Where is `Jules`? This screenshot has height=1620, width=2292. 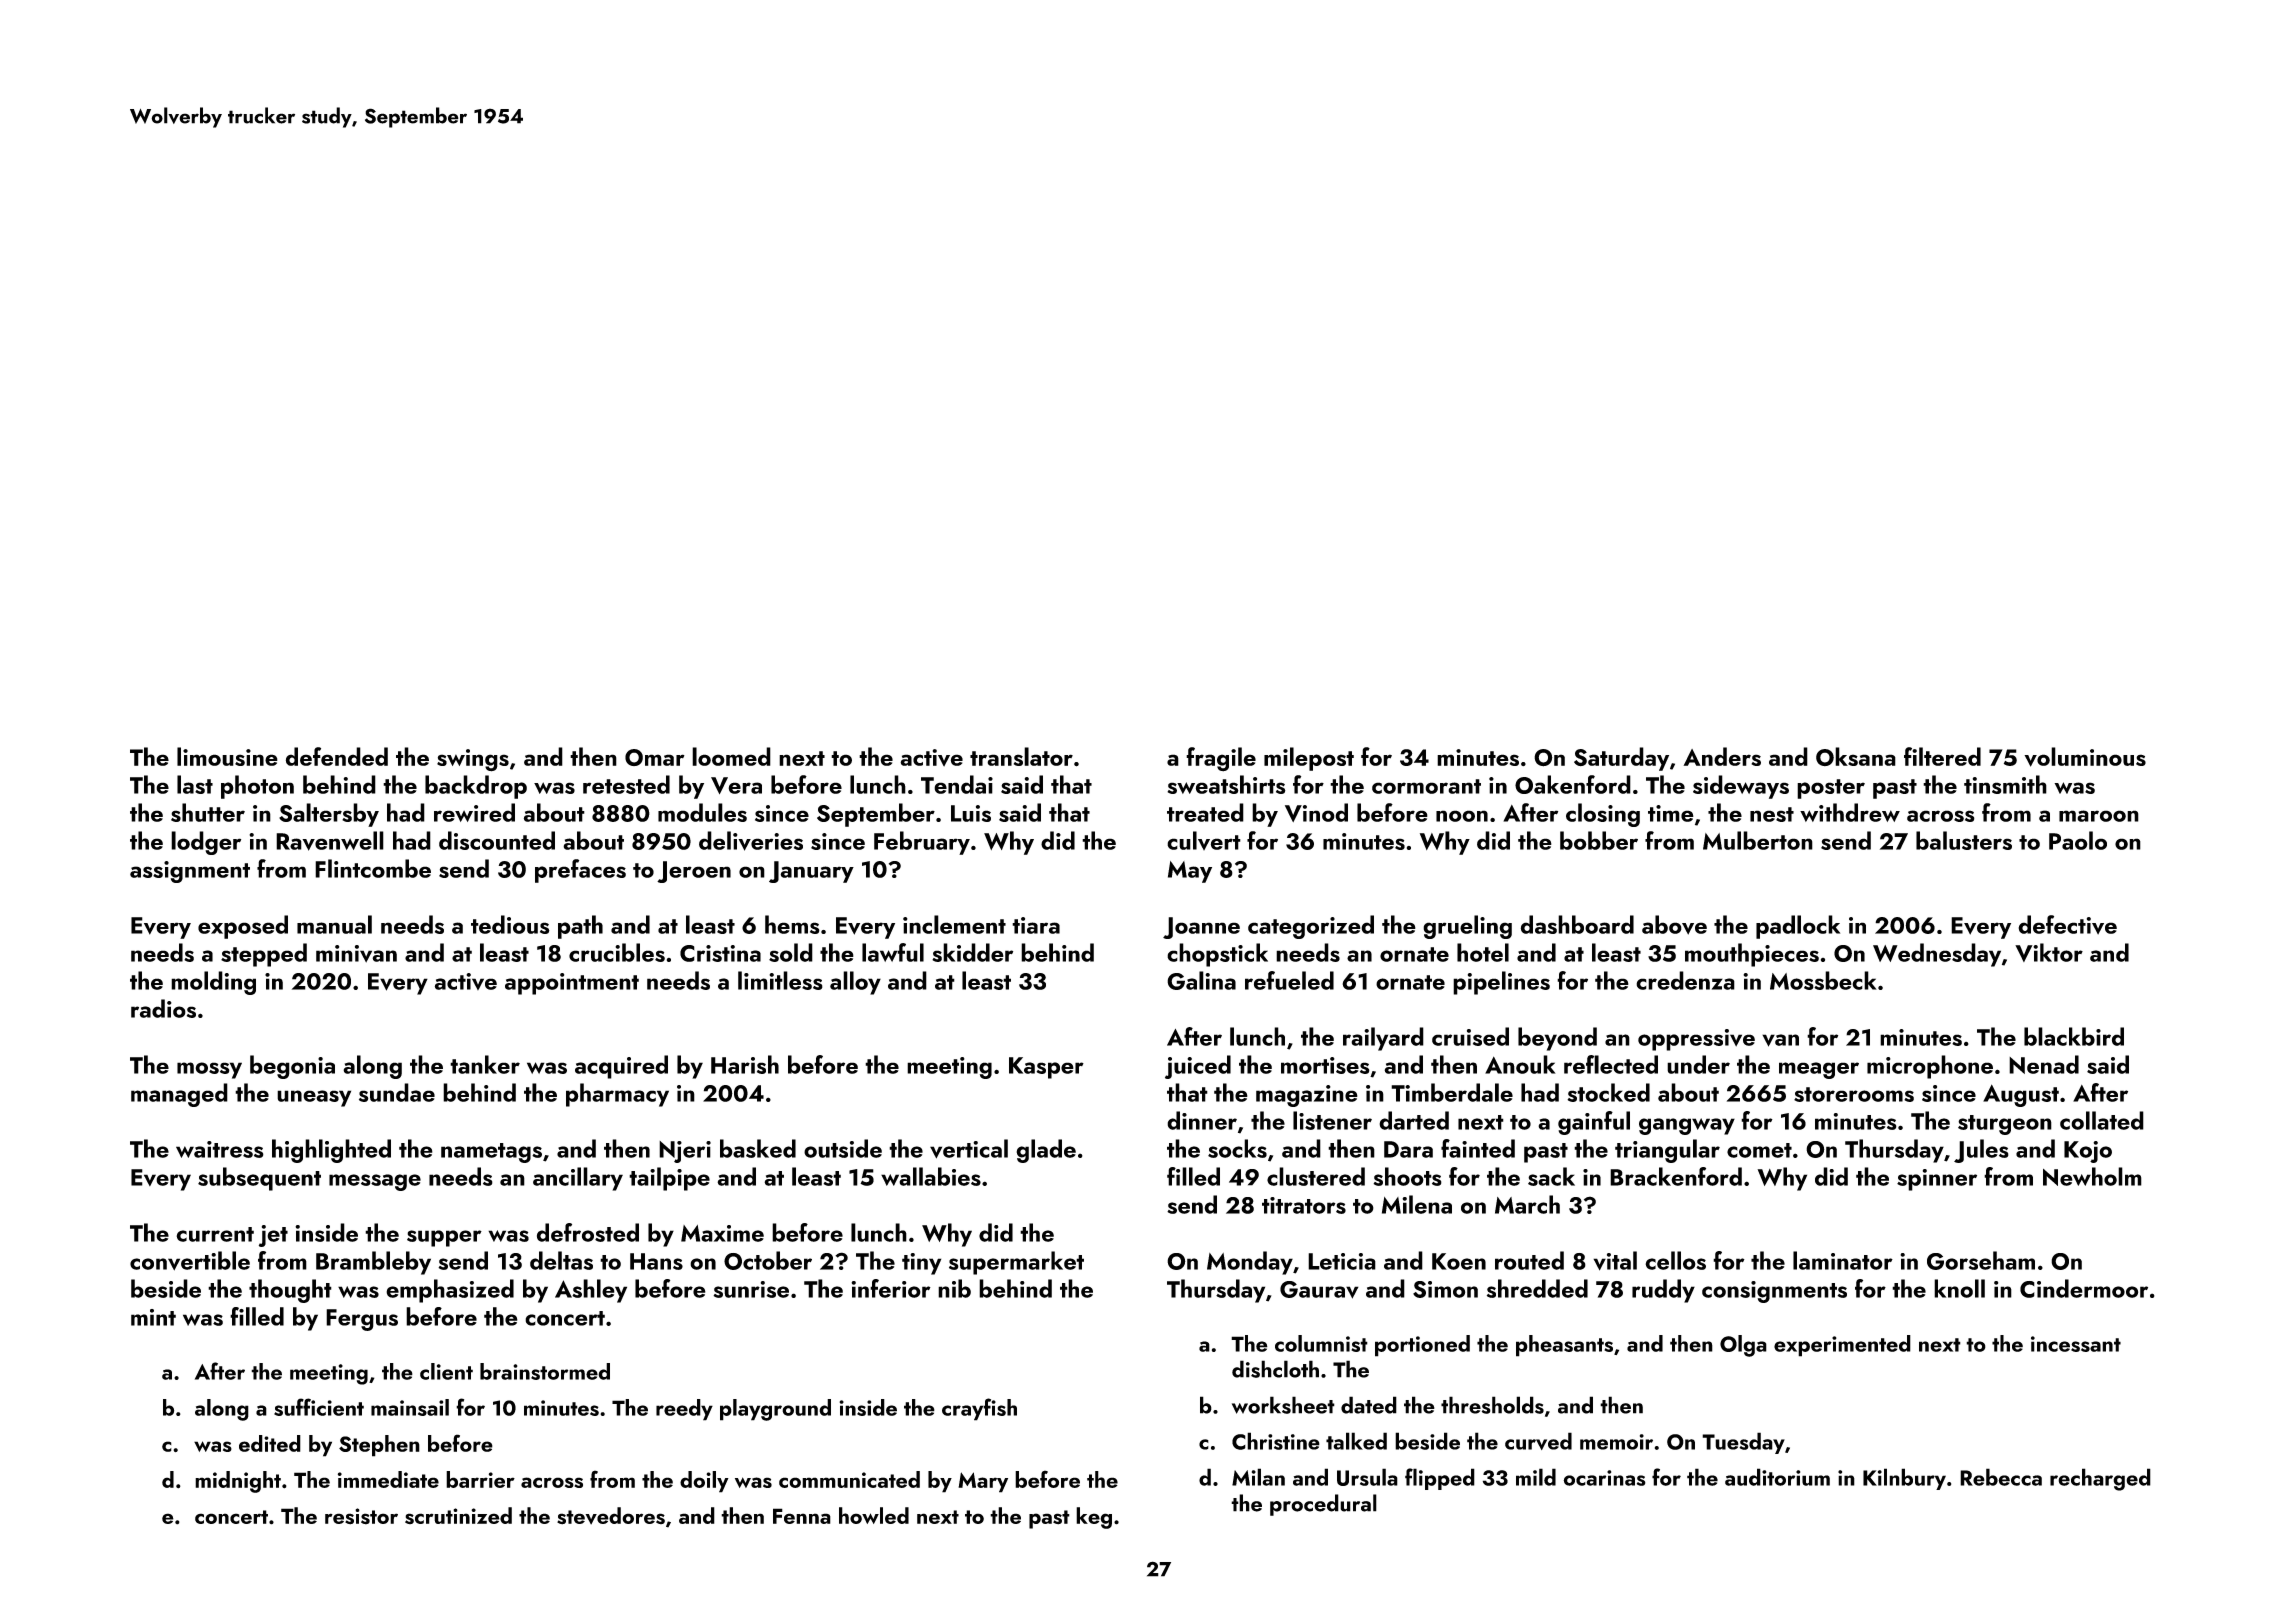 Jules is located at coordinates (1981, 1151).
